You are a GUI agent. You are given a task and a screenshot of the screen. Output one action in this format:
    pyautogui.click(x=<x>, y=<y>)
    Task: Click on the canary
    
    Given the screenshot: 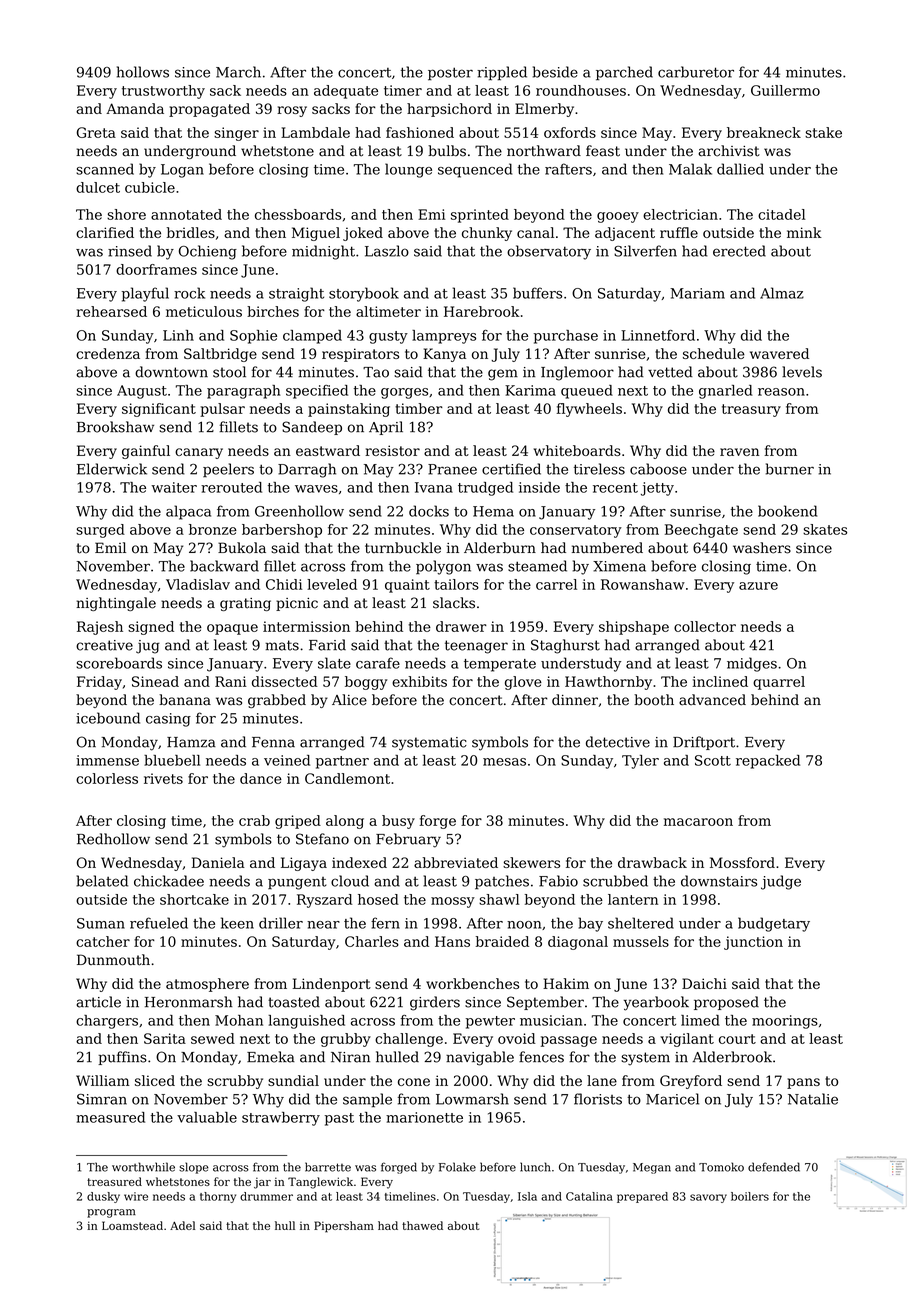 What is the action you would take?
    pyautogui.click(x=199, y=453)
